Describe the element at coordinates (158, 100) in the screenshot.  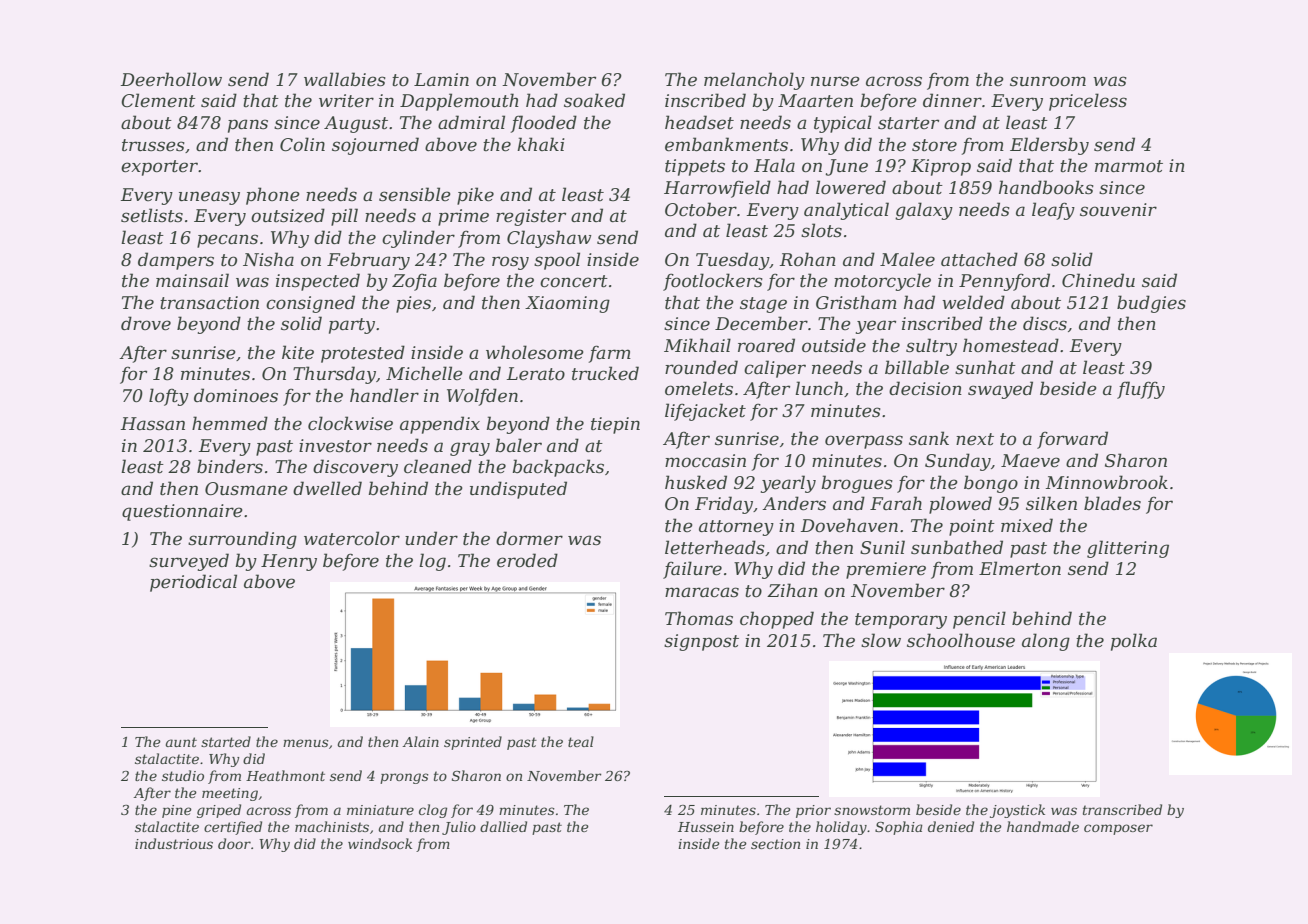
I see `Clement` at that location.
